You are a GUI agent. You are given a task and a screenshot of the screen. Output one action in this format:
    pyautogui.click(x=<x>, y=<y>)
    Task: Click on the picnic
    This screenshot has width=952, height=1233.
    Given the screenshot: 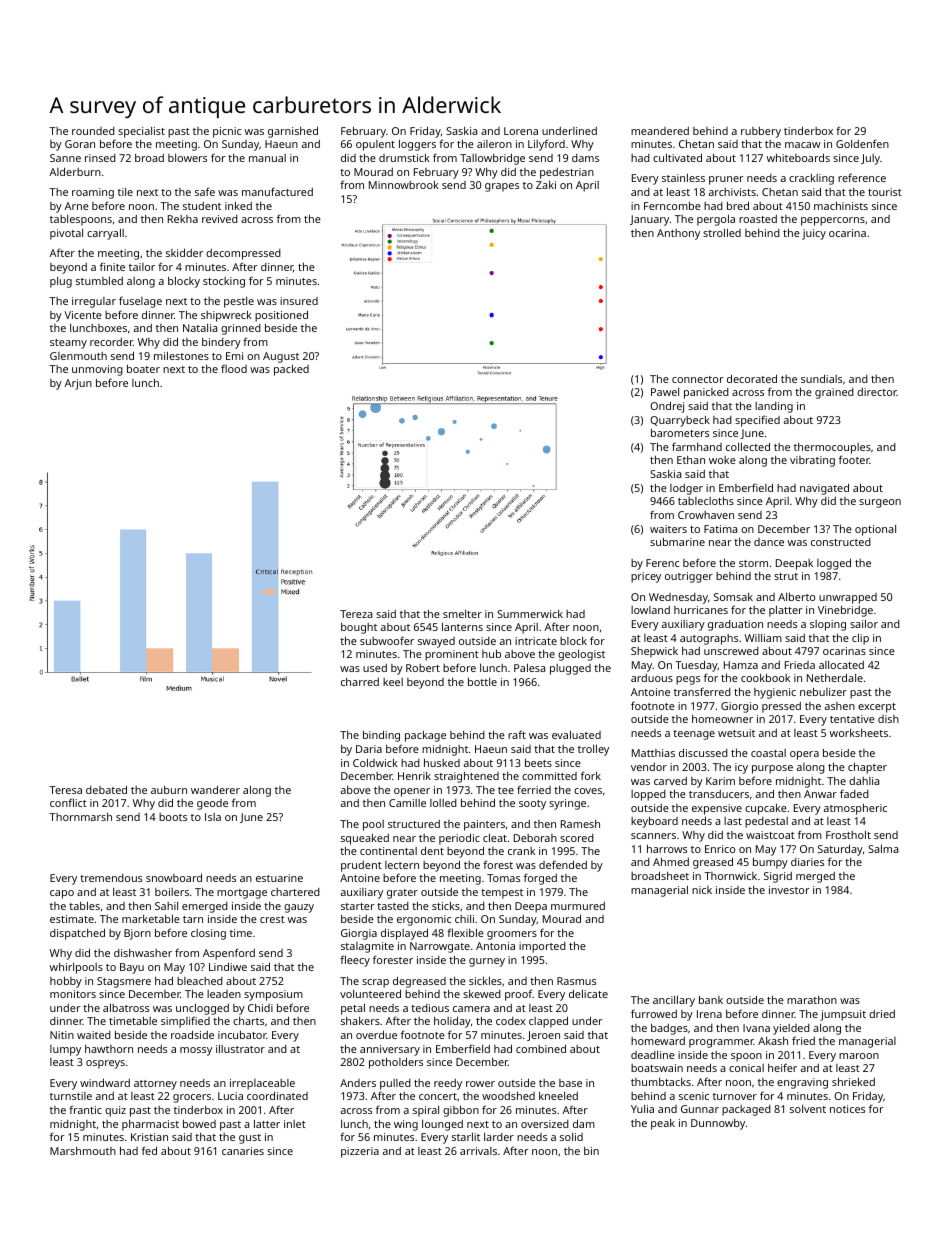 What is the action you would take?
    pyautogui.click(x=227, y=132)
